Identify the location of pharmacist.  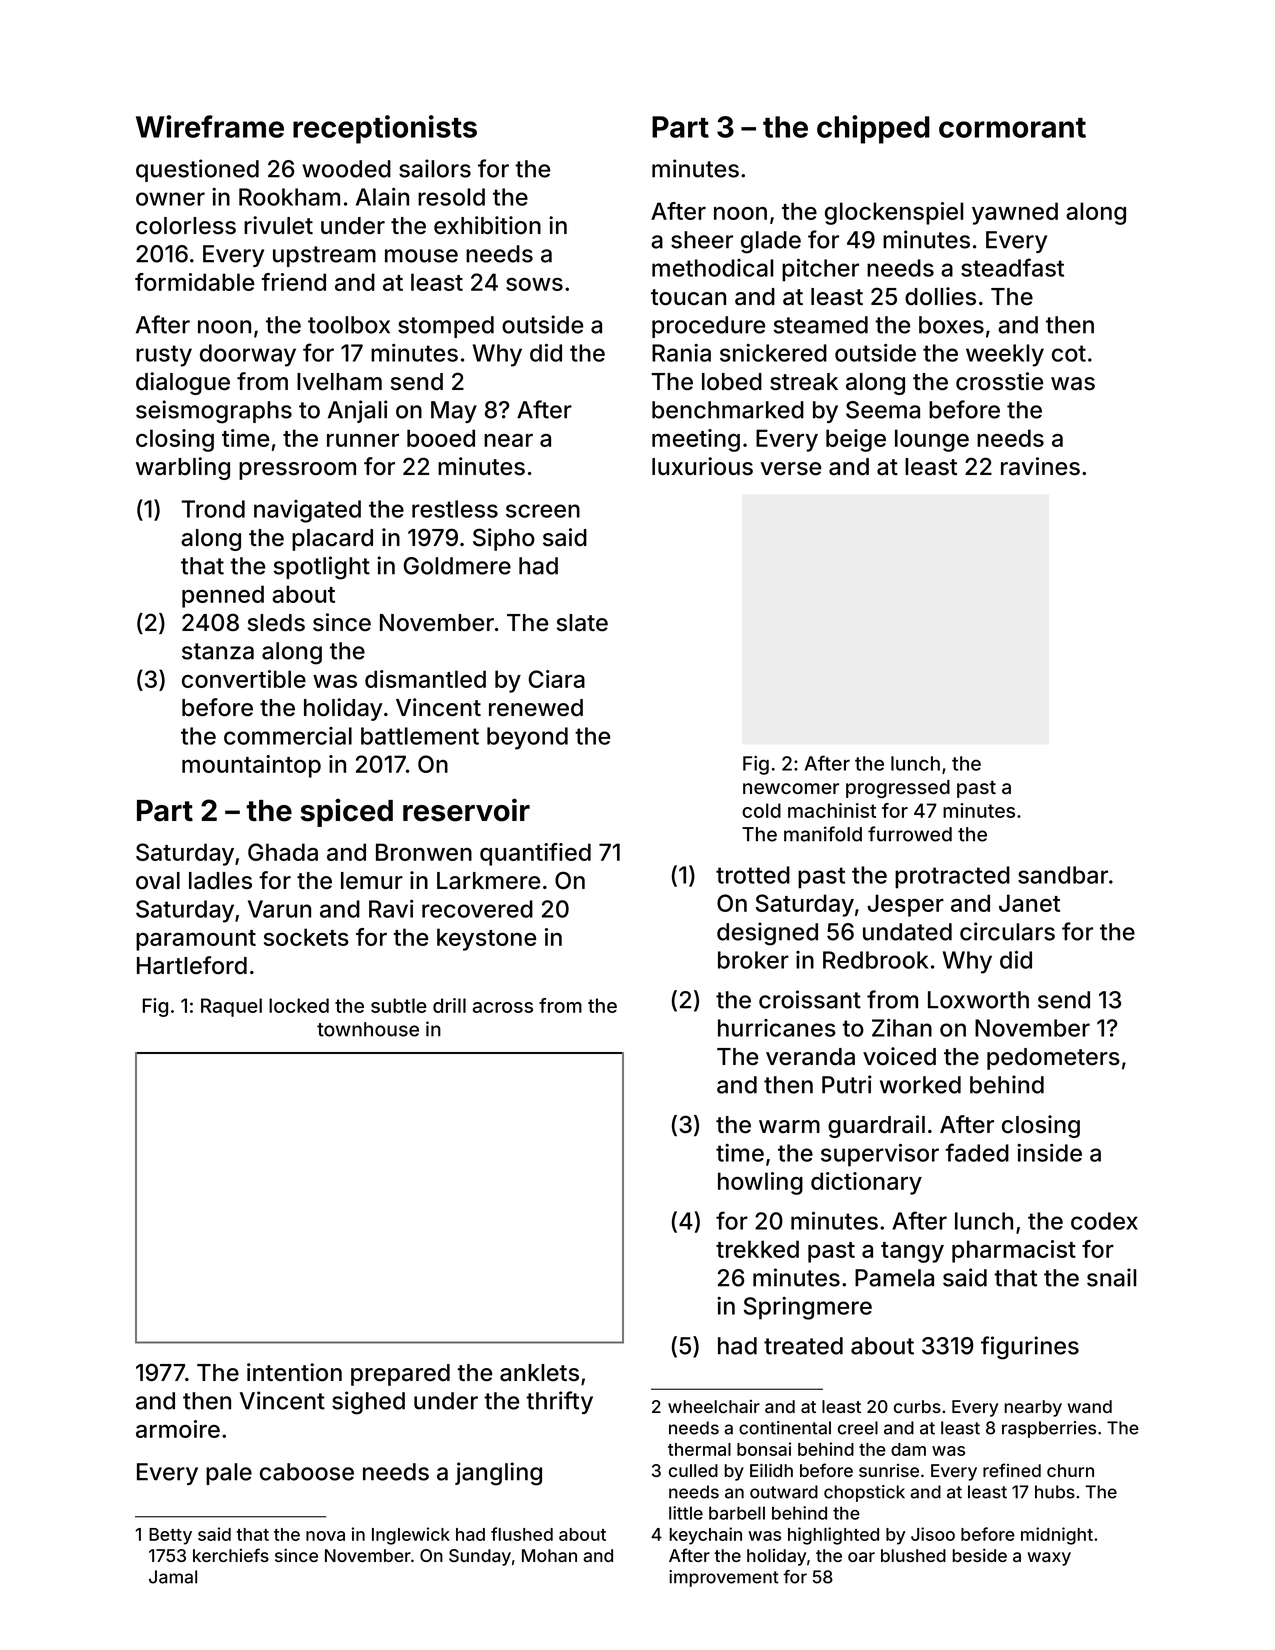
(1014, 1251).
